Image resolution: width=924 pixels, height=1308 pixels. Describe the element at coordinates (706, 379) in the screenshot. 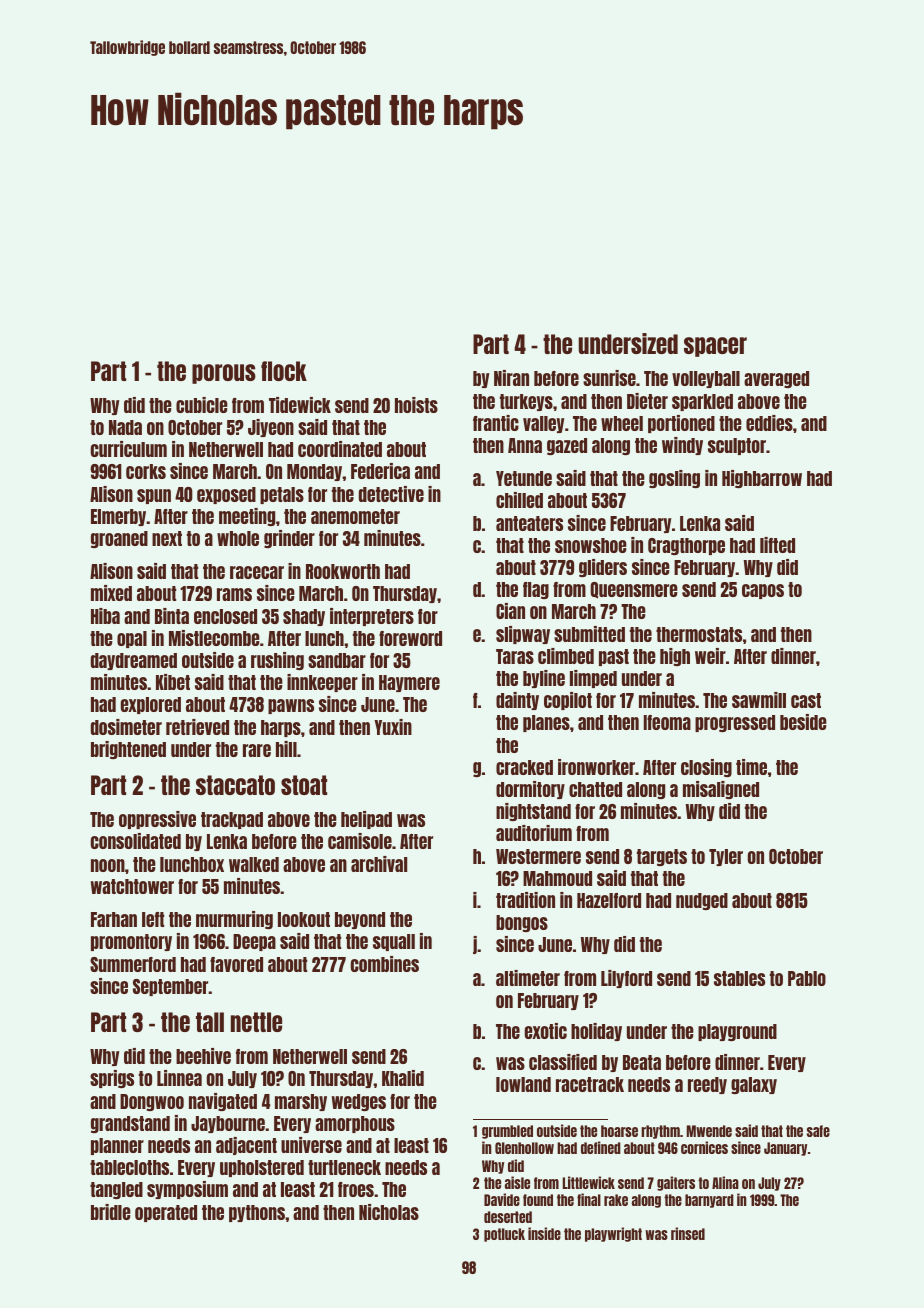

I see `volleyball` at that location.
